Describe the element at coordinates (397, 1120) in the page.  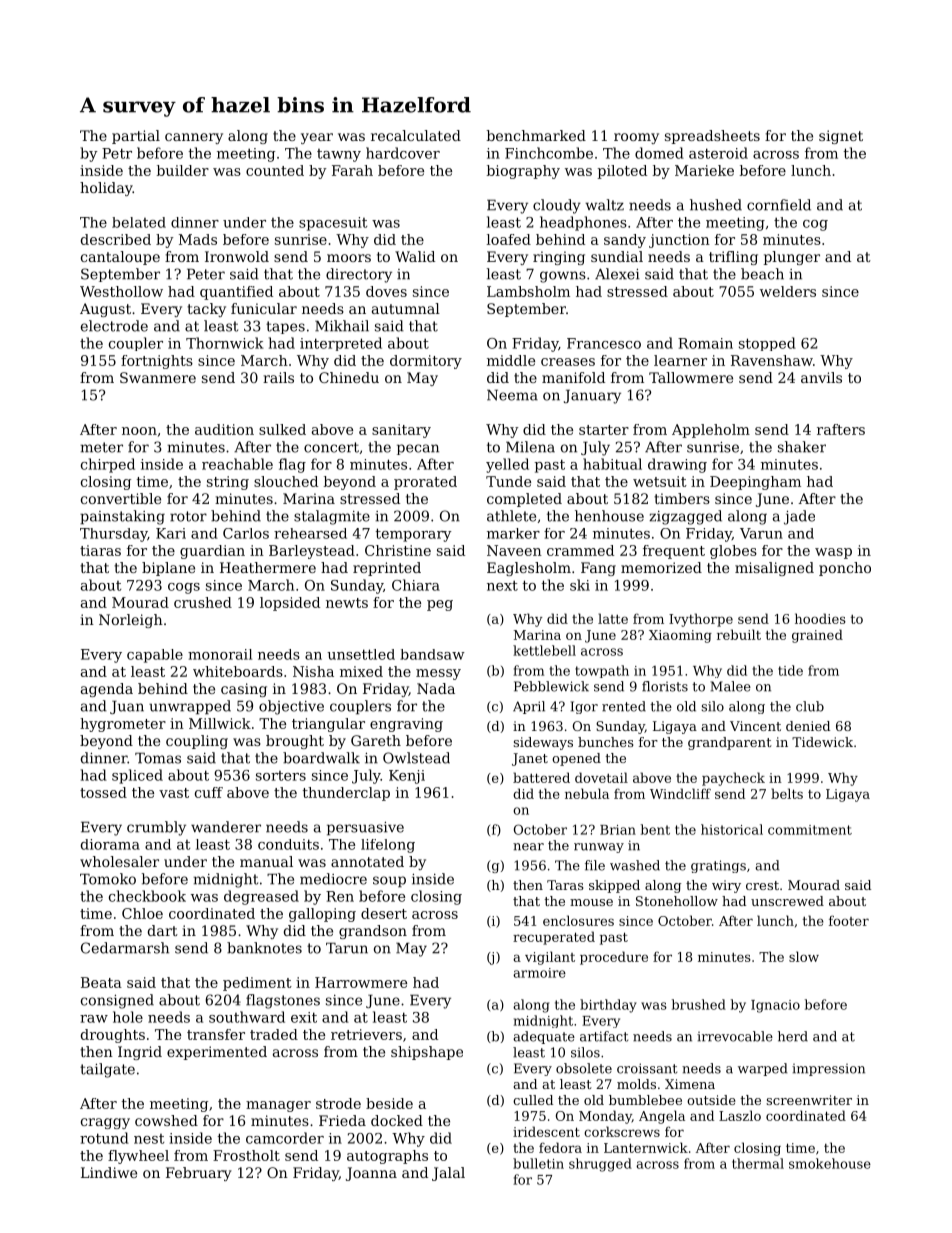
I see `docked` at that location.
